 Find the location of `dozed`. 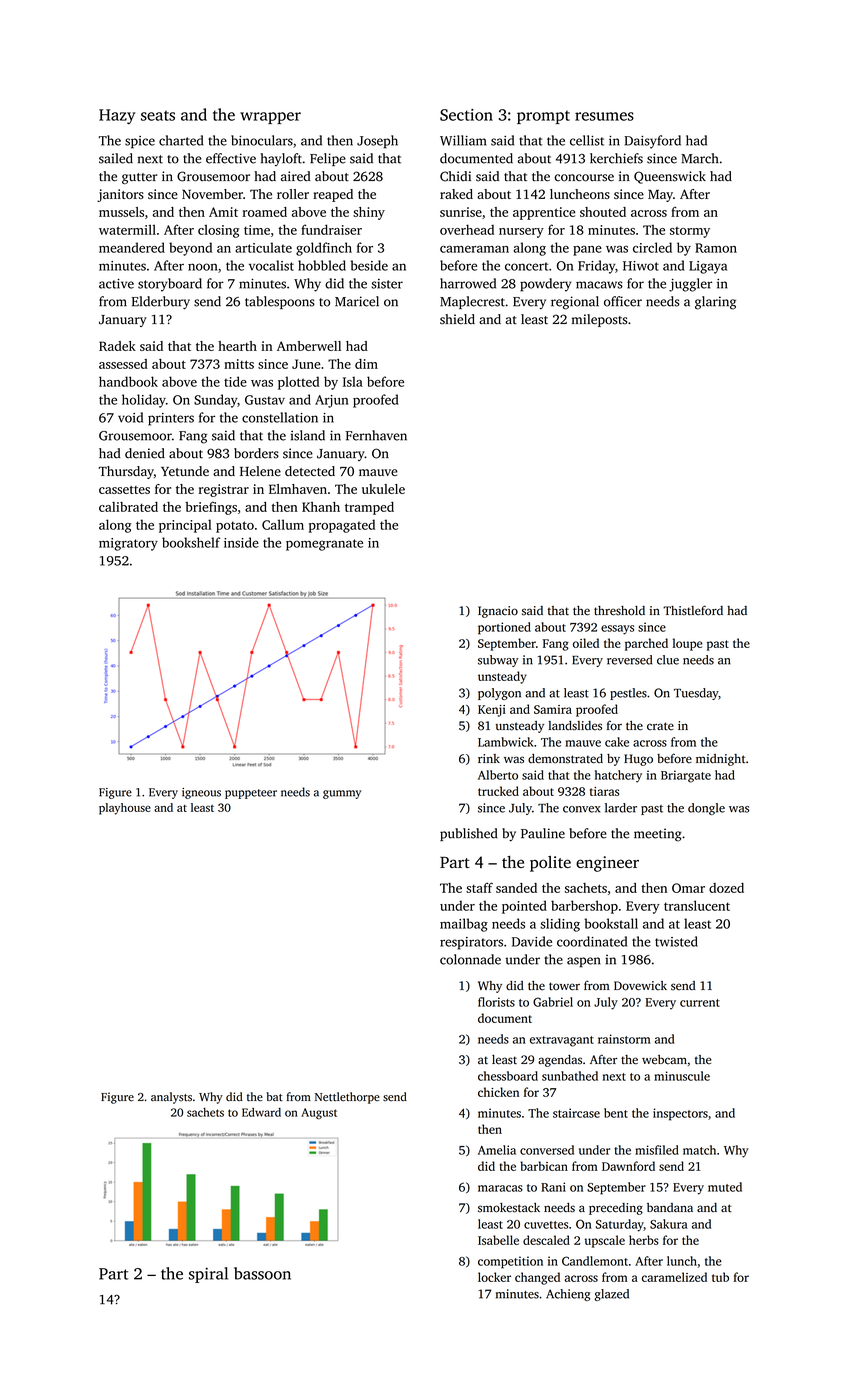

dozed is located at coordinates (726, 888).
